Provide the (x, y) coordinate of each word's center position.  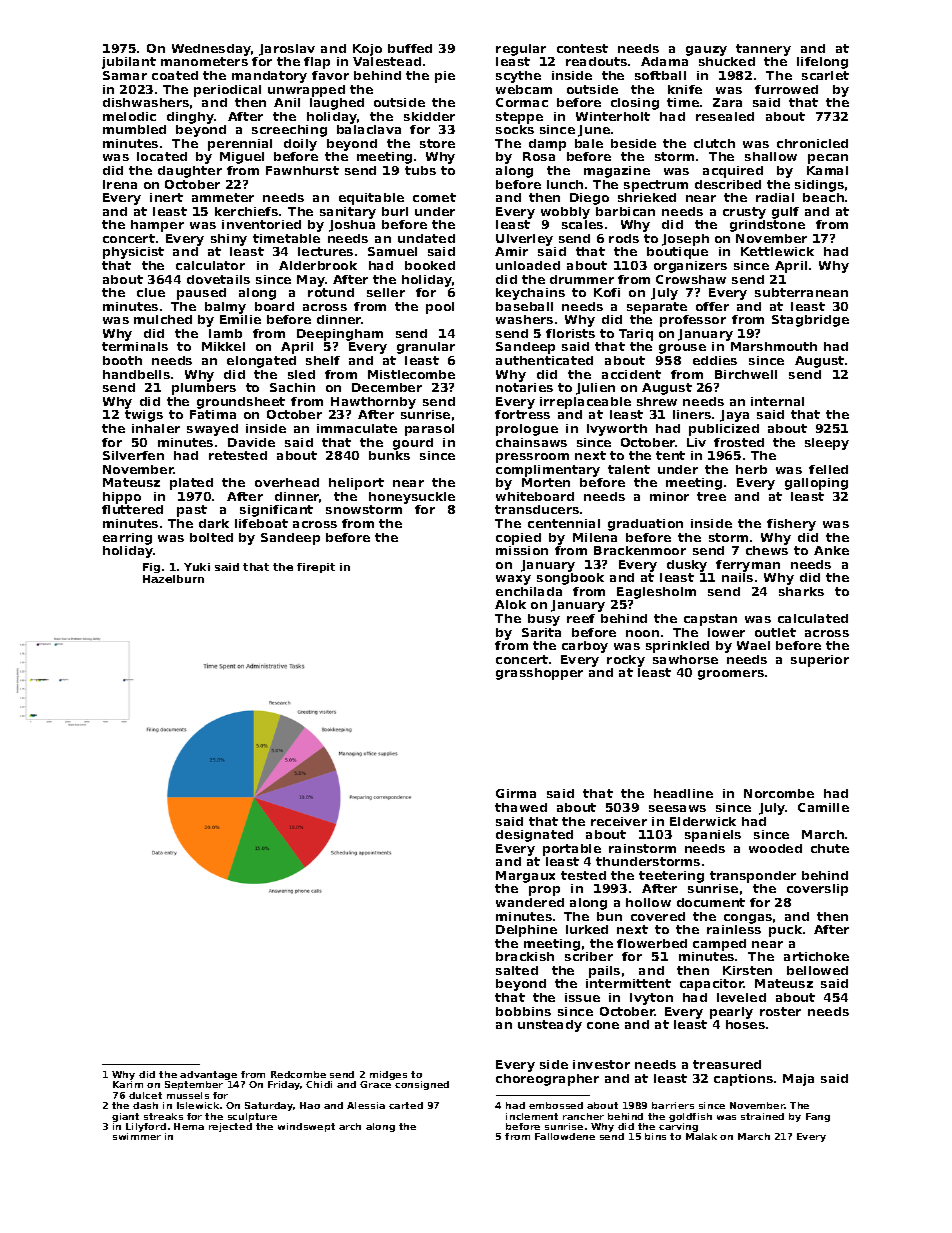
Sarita (541, 632)
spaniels (713, 836)
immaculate (357, 428)
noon (642, 633)
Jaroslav (287, 50)
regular (521, 50)
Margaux (525, 877)
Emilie (240, 319)
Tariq (636, 335)
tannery (763, 50)
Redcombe (298, 1074)
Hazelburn (173, 579)
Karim (128, 1084)
